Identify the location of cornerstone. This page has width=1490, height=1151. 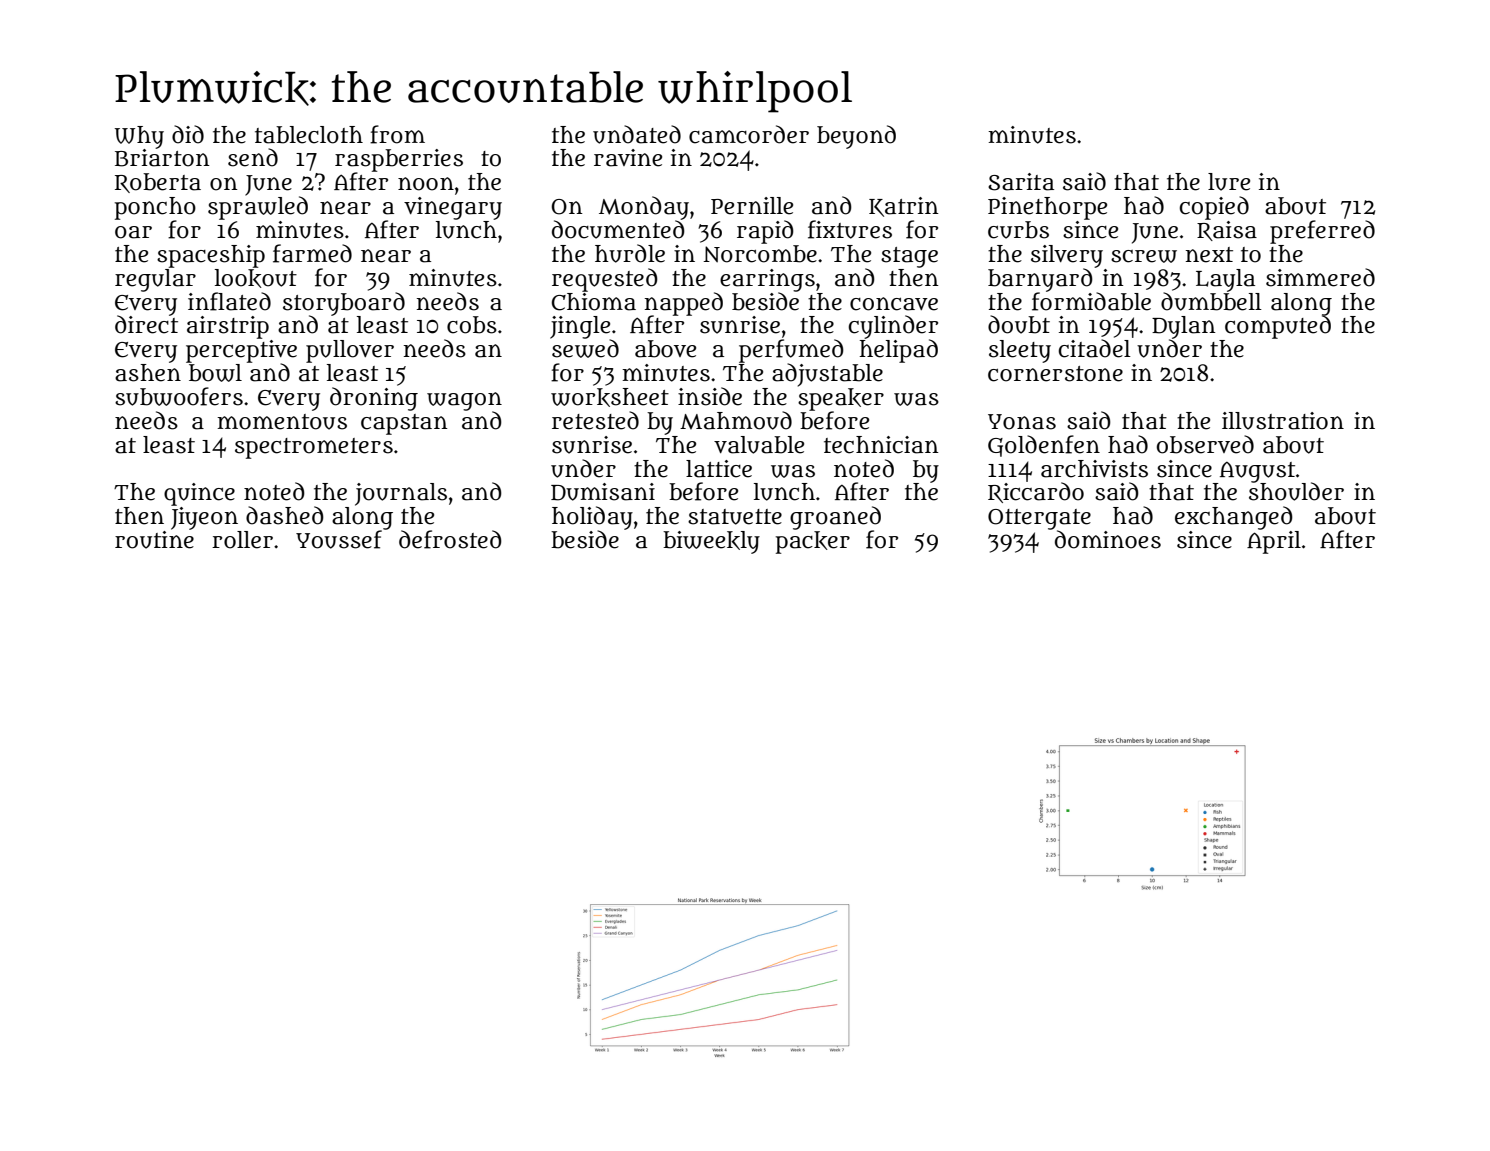
(1055, 374).
